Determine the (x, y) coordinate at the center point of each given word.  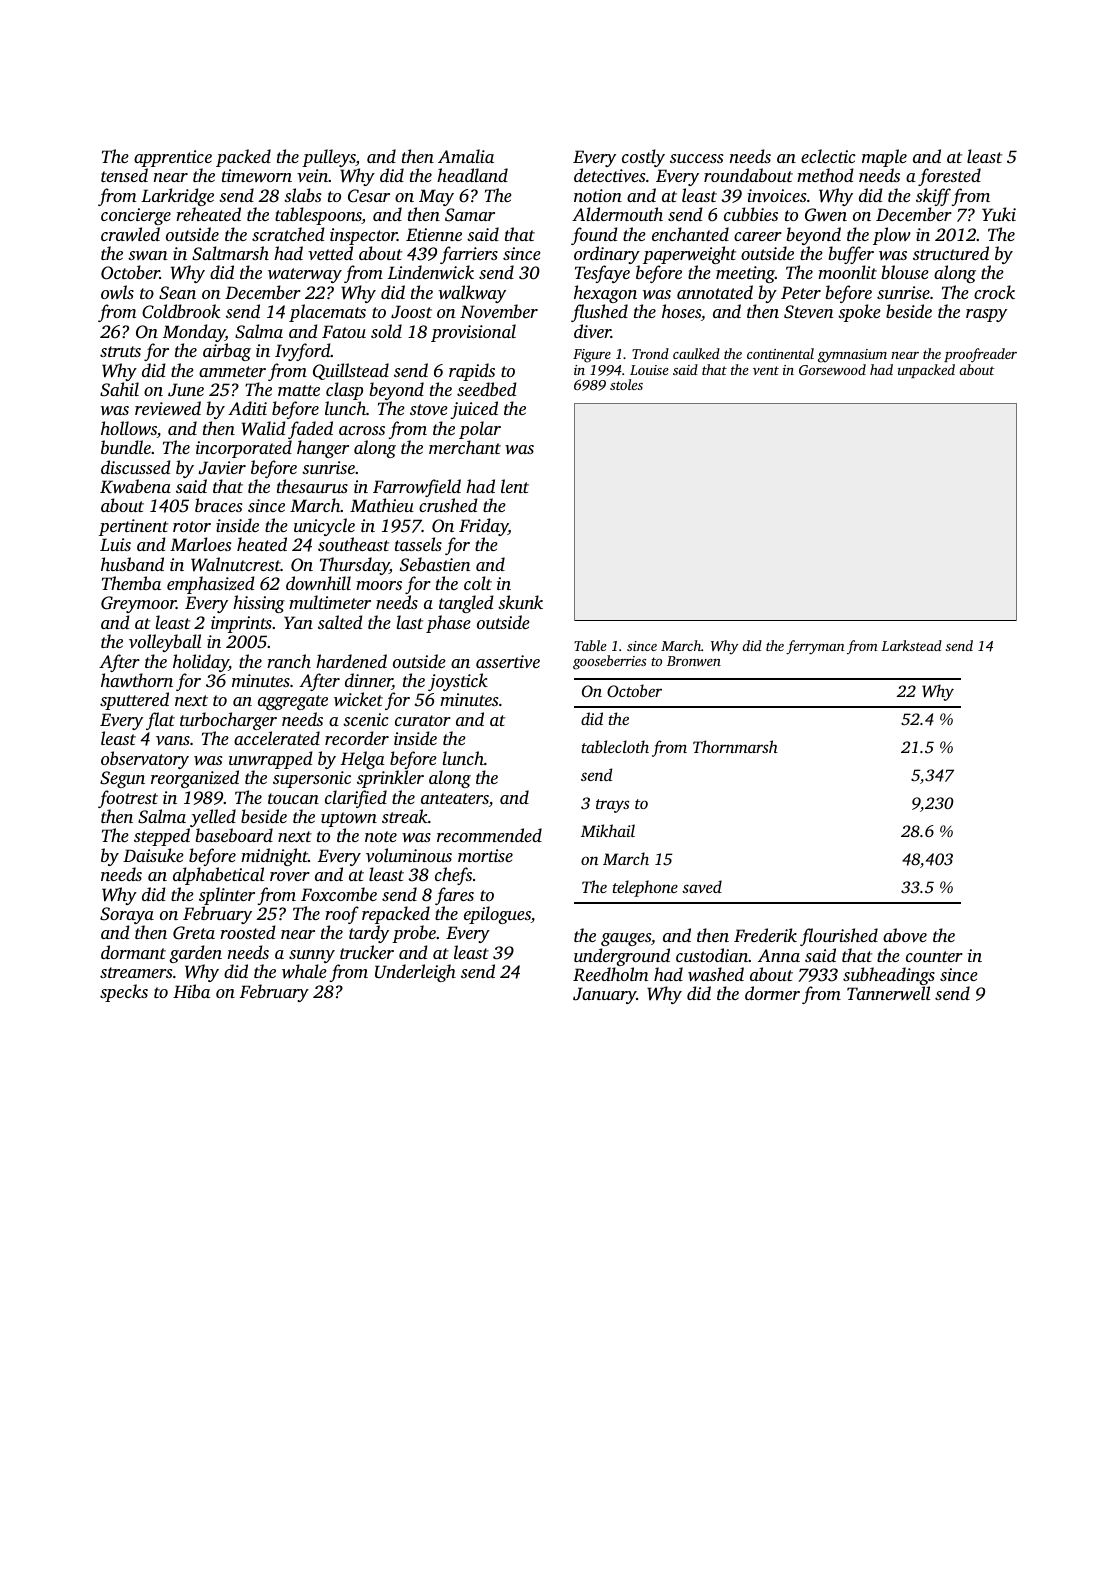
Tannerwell (888, 993)
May (436, 197)
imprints (241, 624)
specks (124, 993)
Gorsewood (832, 369)
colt (478, 583)
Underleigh (415, 973)
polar (480, 430)
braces (218, 505)
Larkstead (911, 645)
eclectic (828, 156)
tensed (124, 175)
